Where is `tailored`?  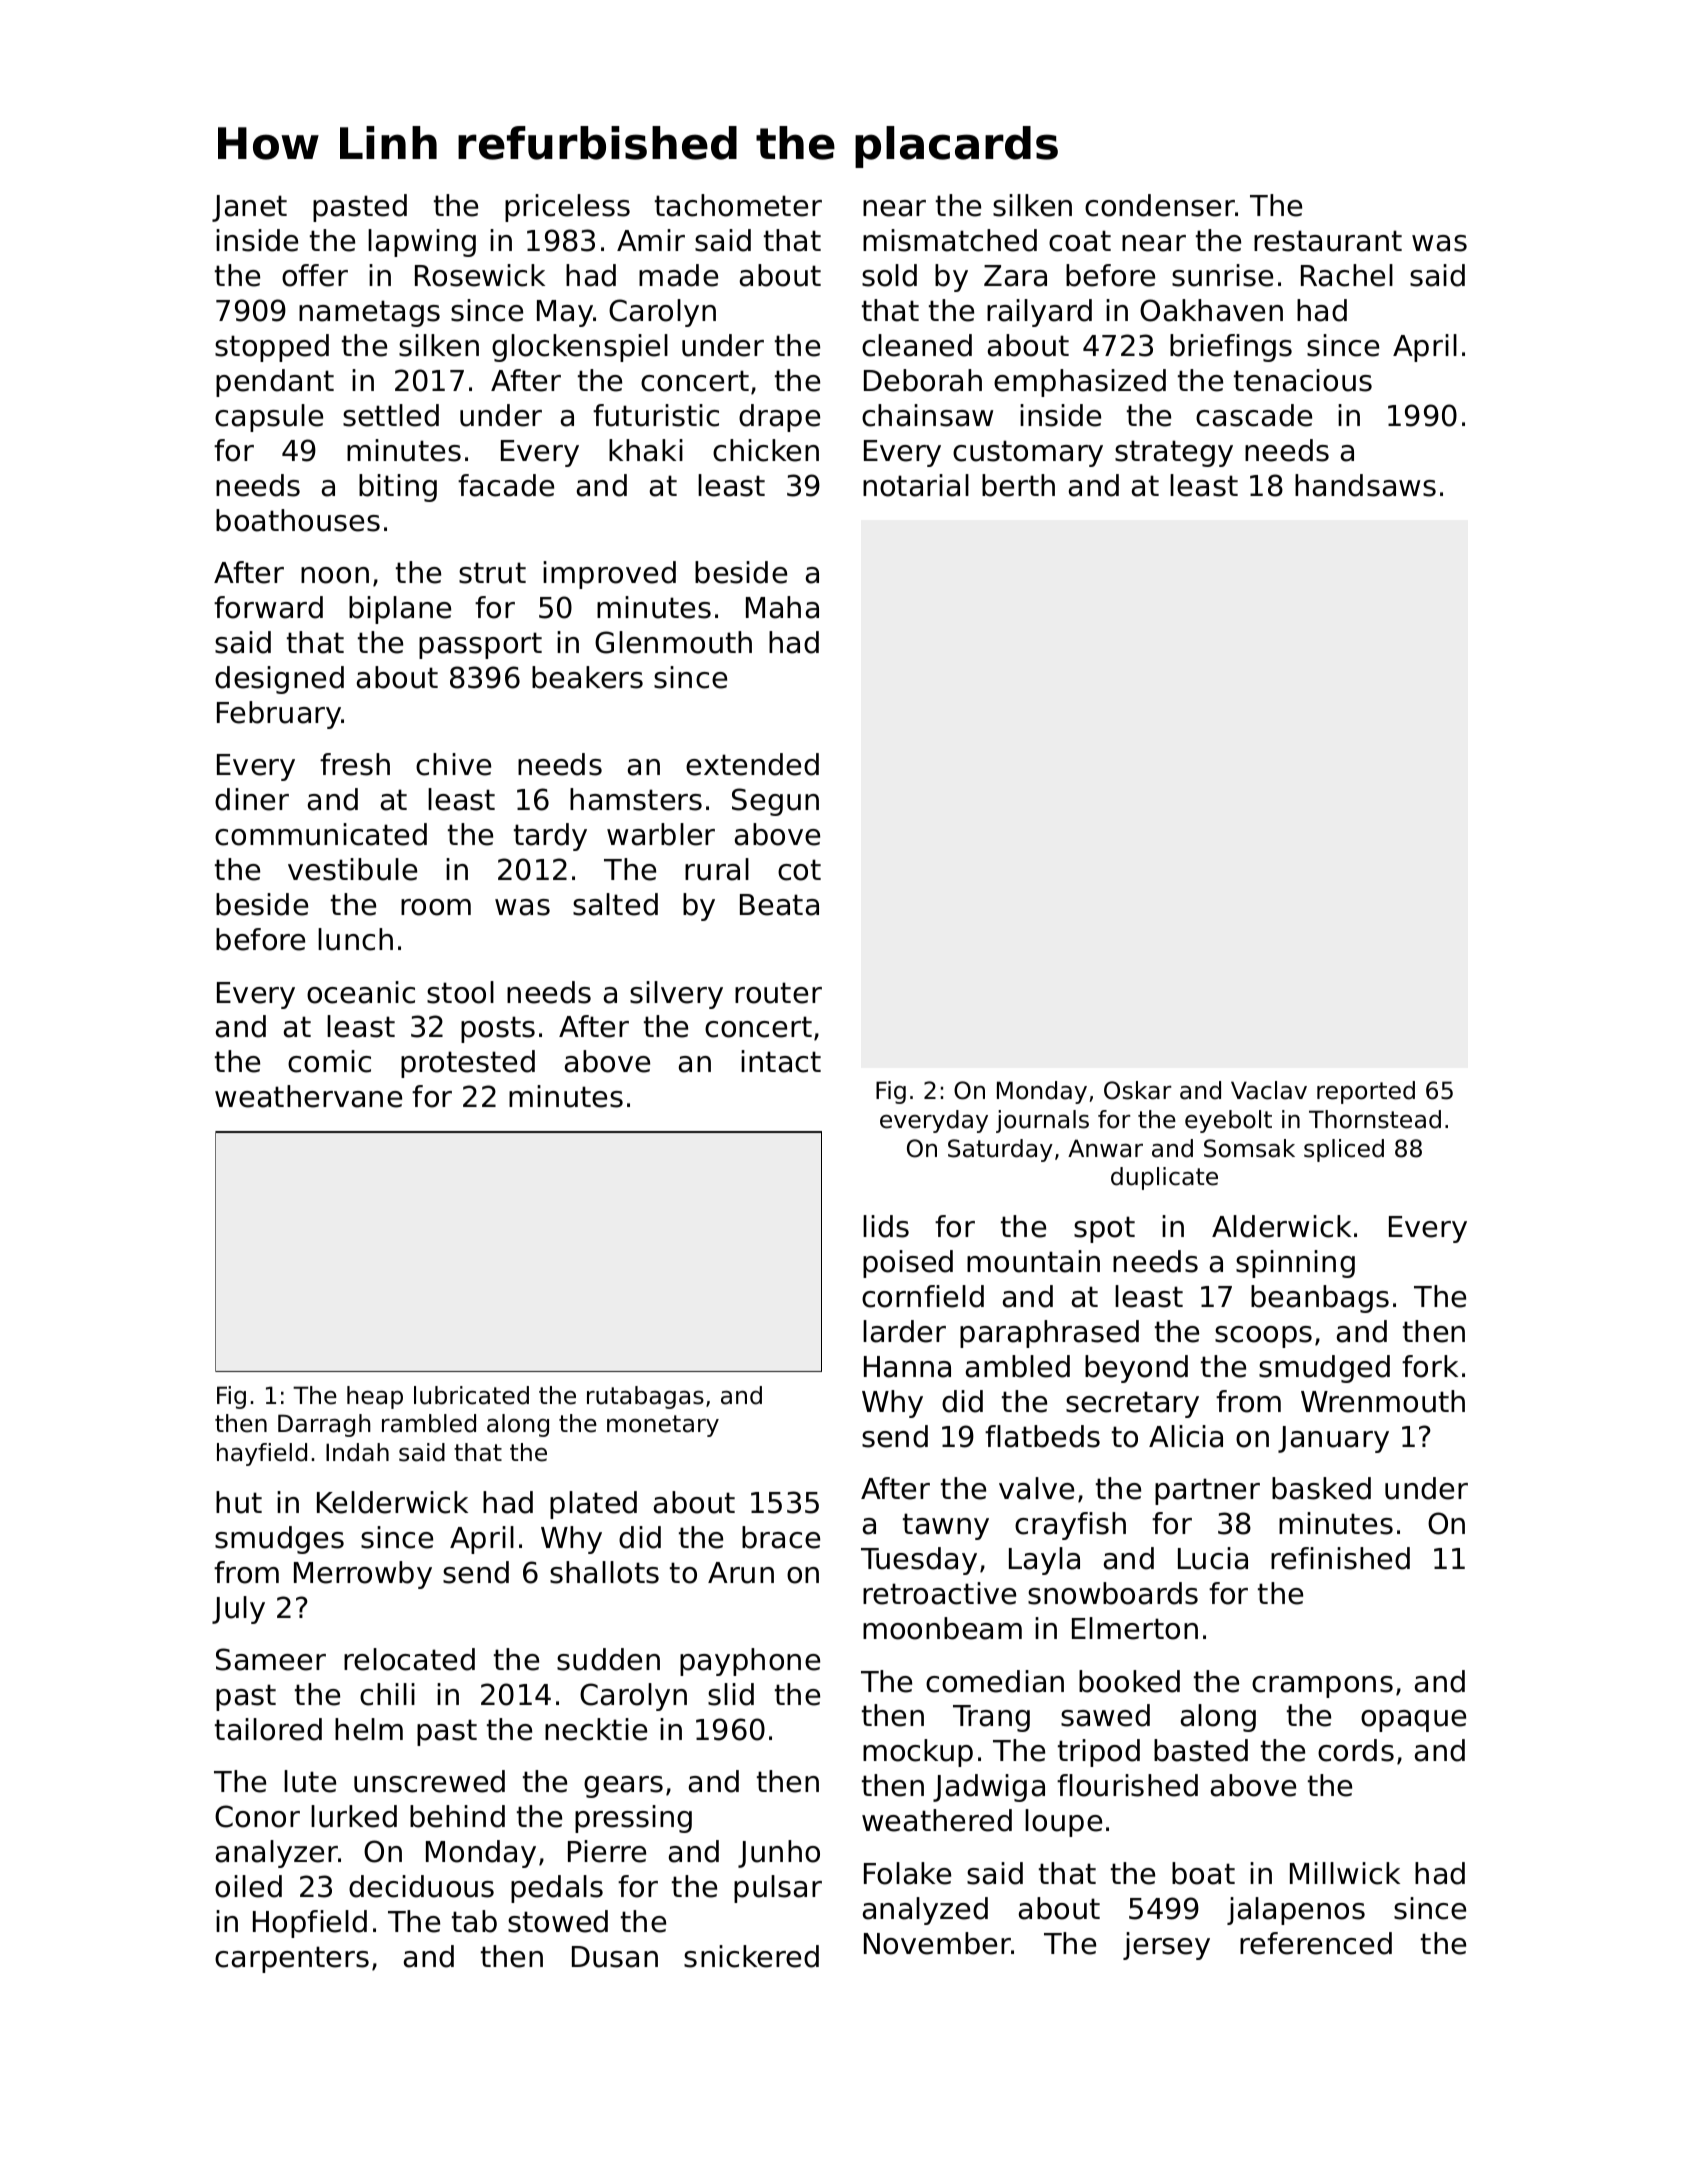
tailored is located at coordinates (268, 1729).
